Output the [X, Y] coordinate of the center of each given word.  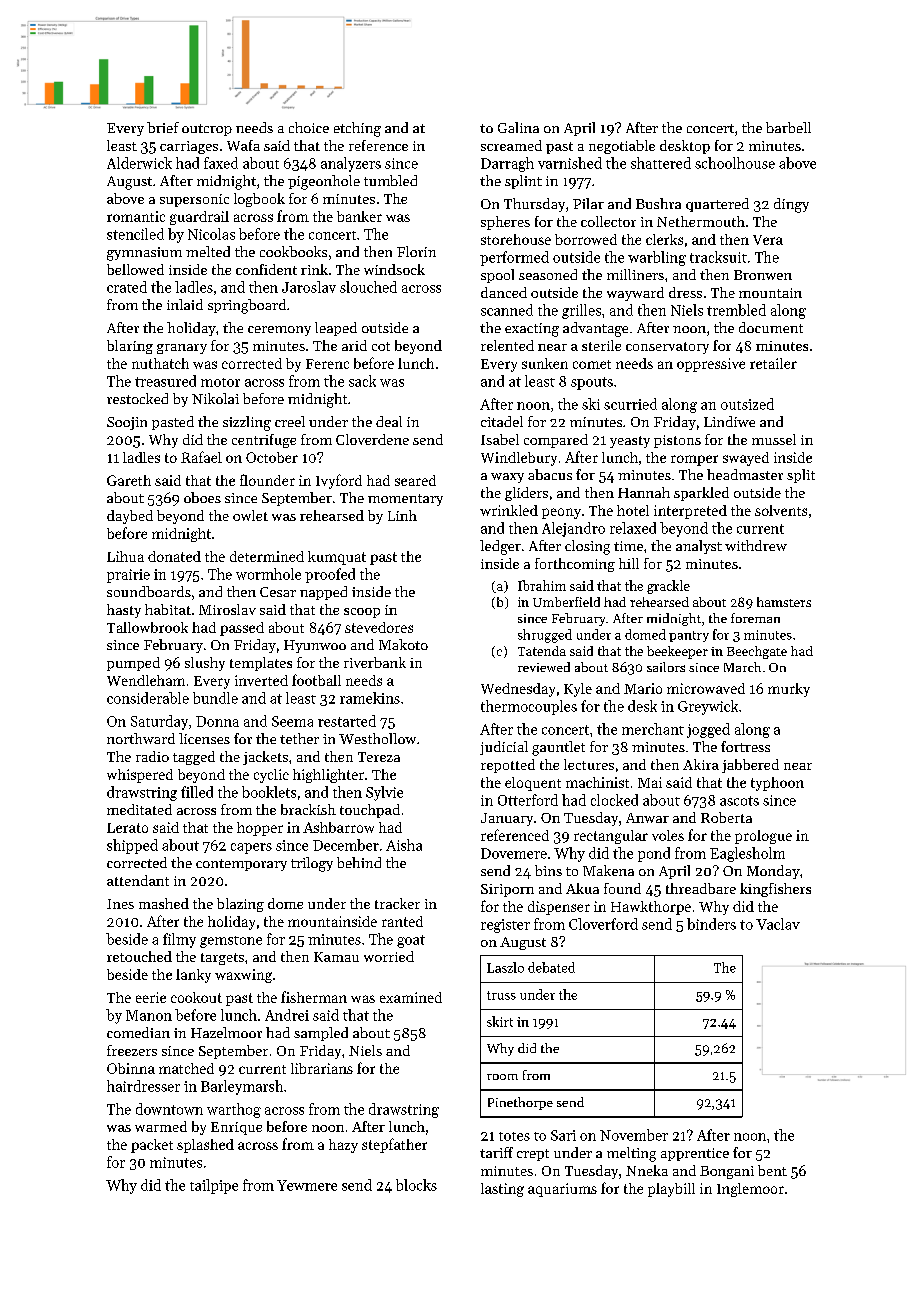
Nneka [647, 1170]
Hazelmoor [226, 1032]
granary [182, 349]
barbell [788, 127]
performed [514, 258]
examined [411, 997]
